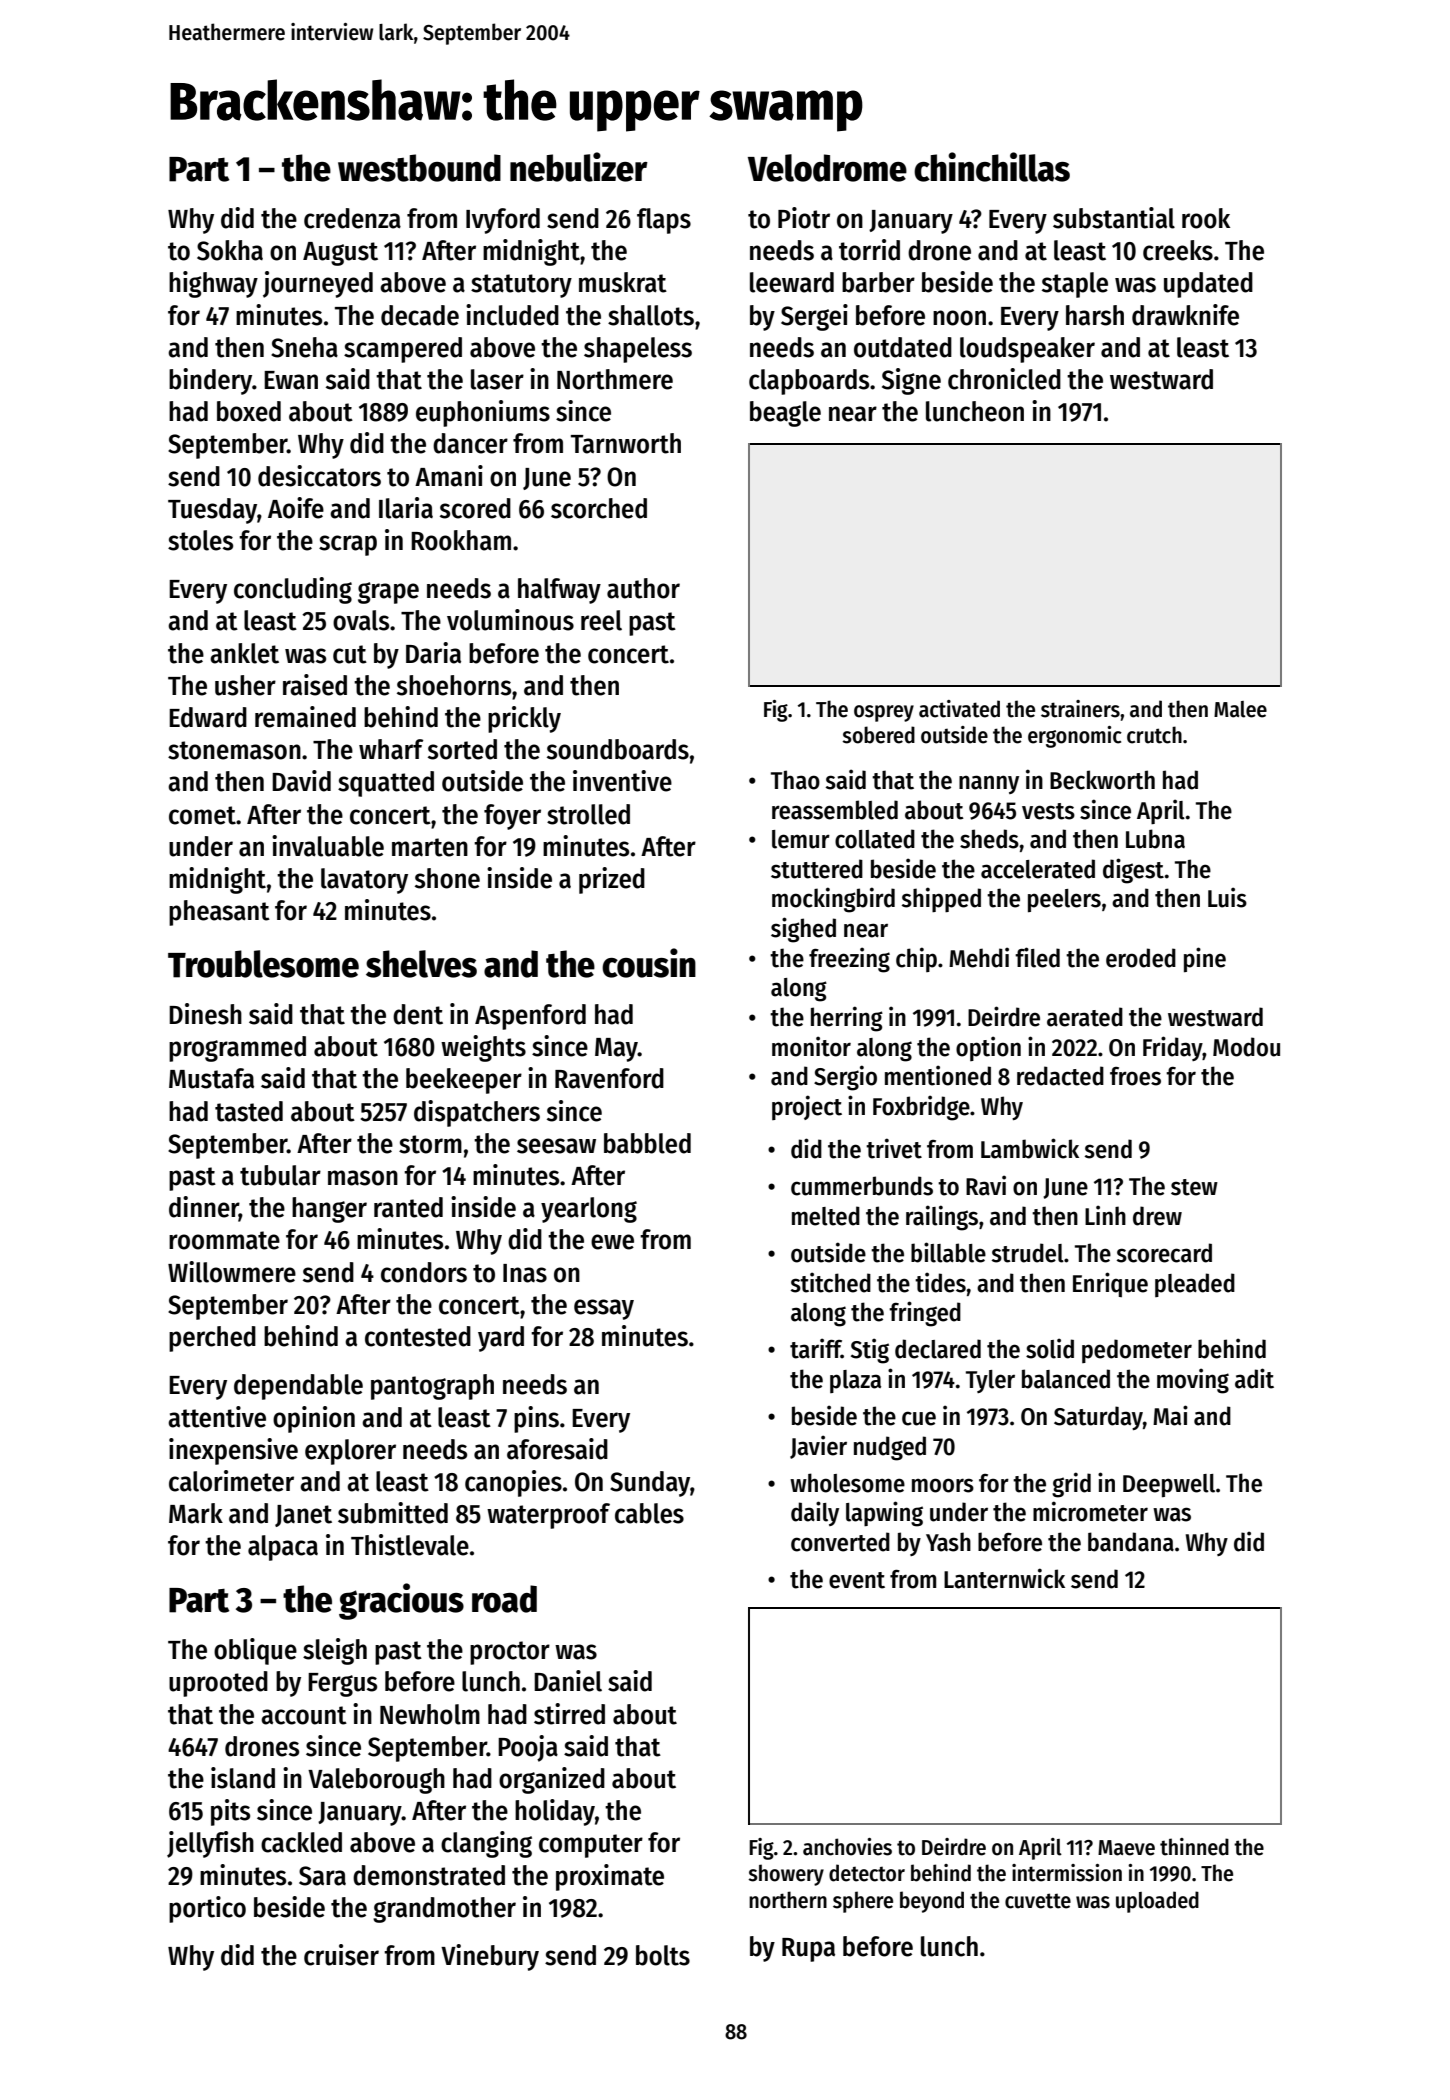 This document has height=2100, width=1450. What do you see at coordinates (504, 1599) in the document?
I see `road` at bounding box center [504, 1599].
